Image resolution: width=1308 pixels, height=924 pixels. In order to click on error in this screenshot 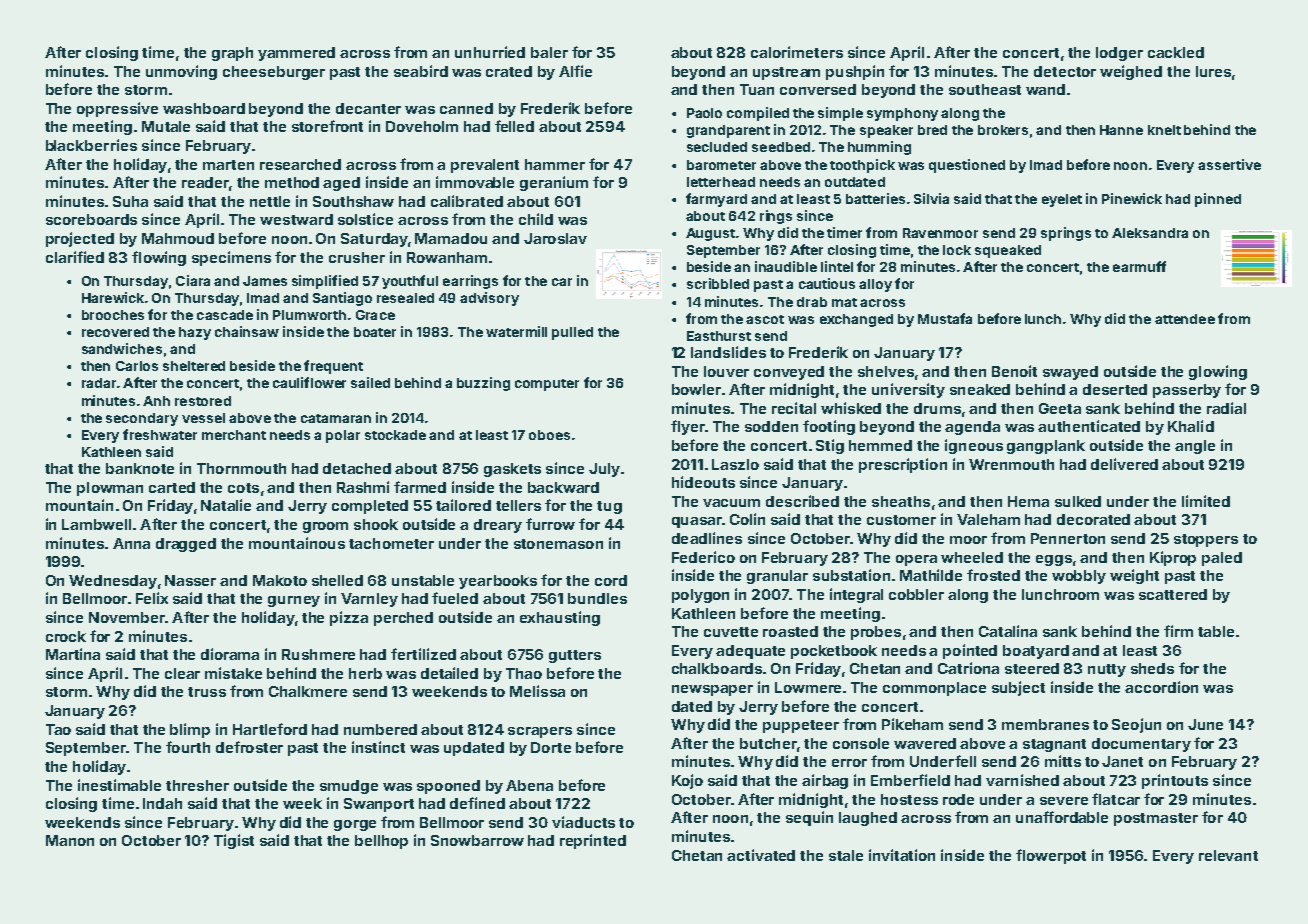, I will do `click(849, 763)`.
